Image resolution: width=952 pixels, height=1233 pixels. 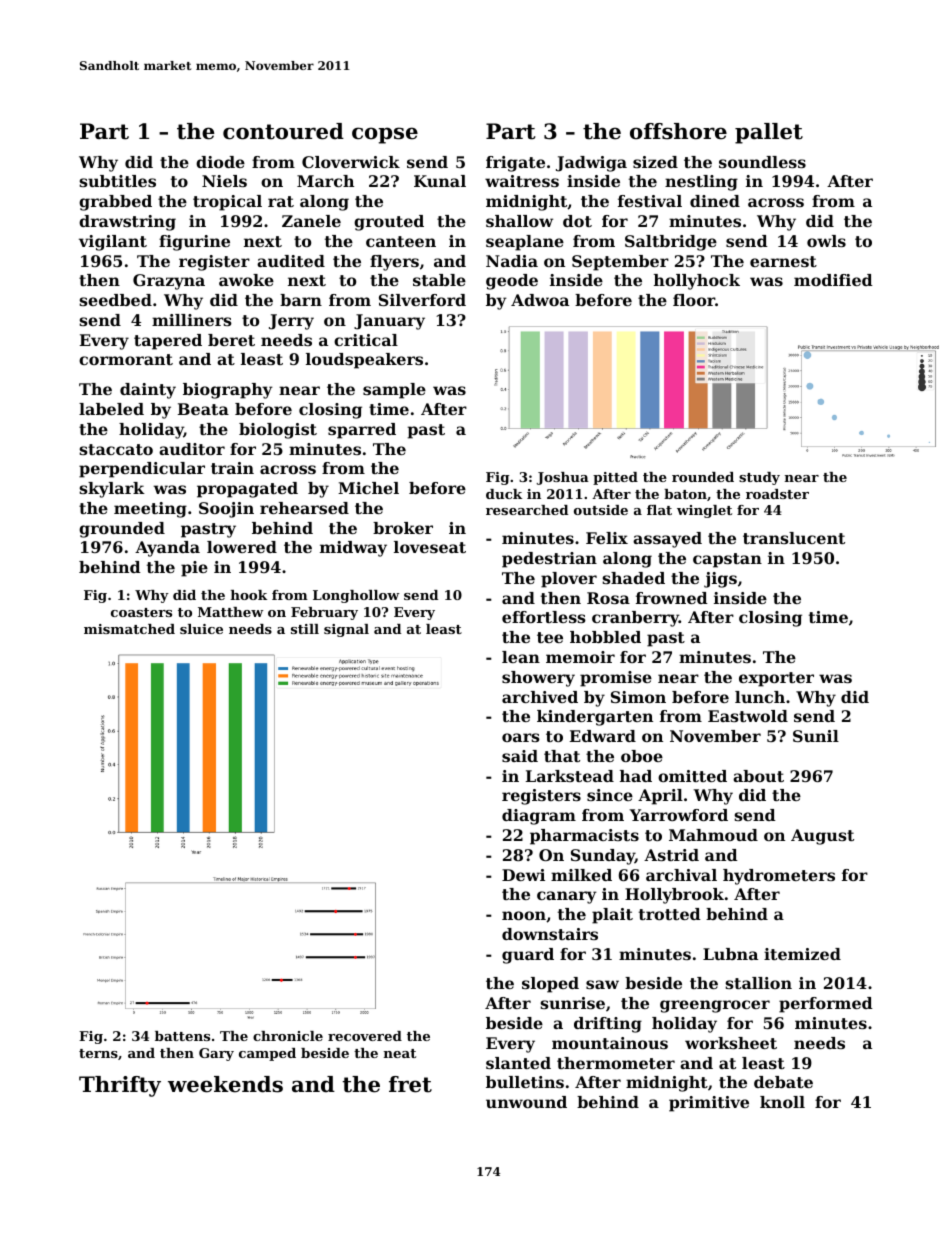 What do you see at coordinates (98, 1053) in the screenshot?
I see `terns` at bounding box center [98, 1053].
